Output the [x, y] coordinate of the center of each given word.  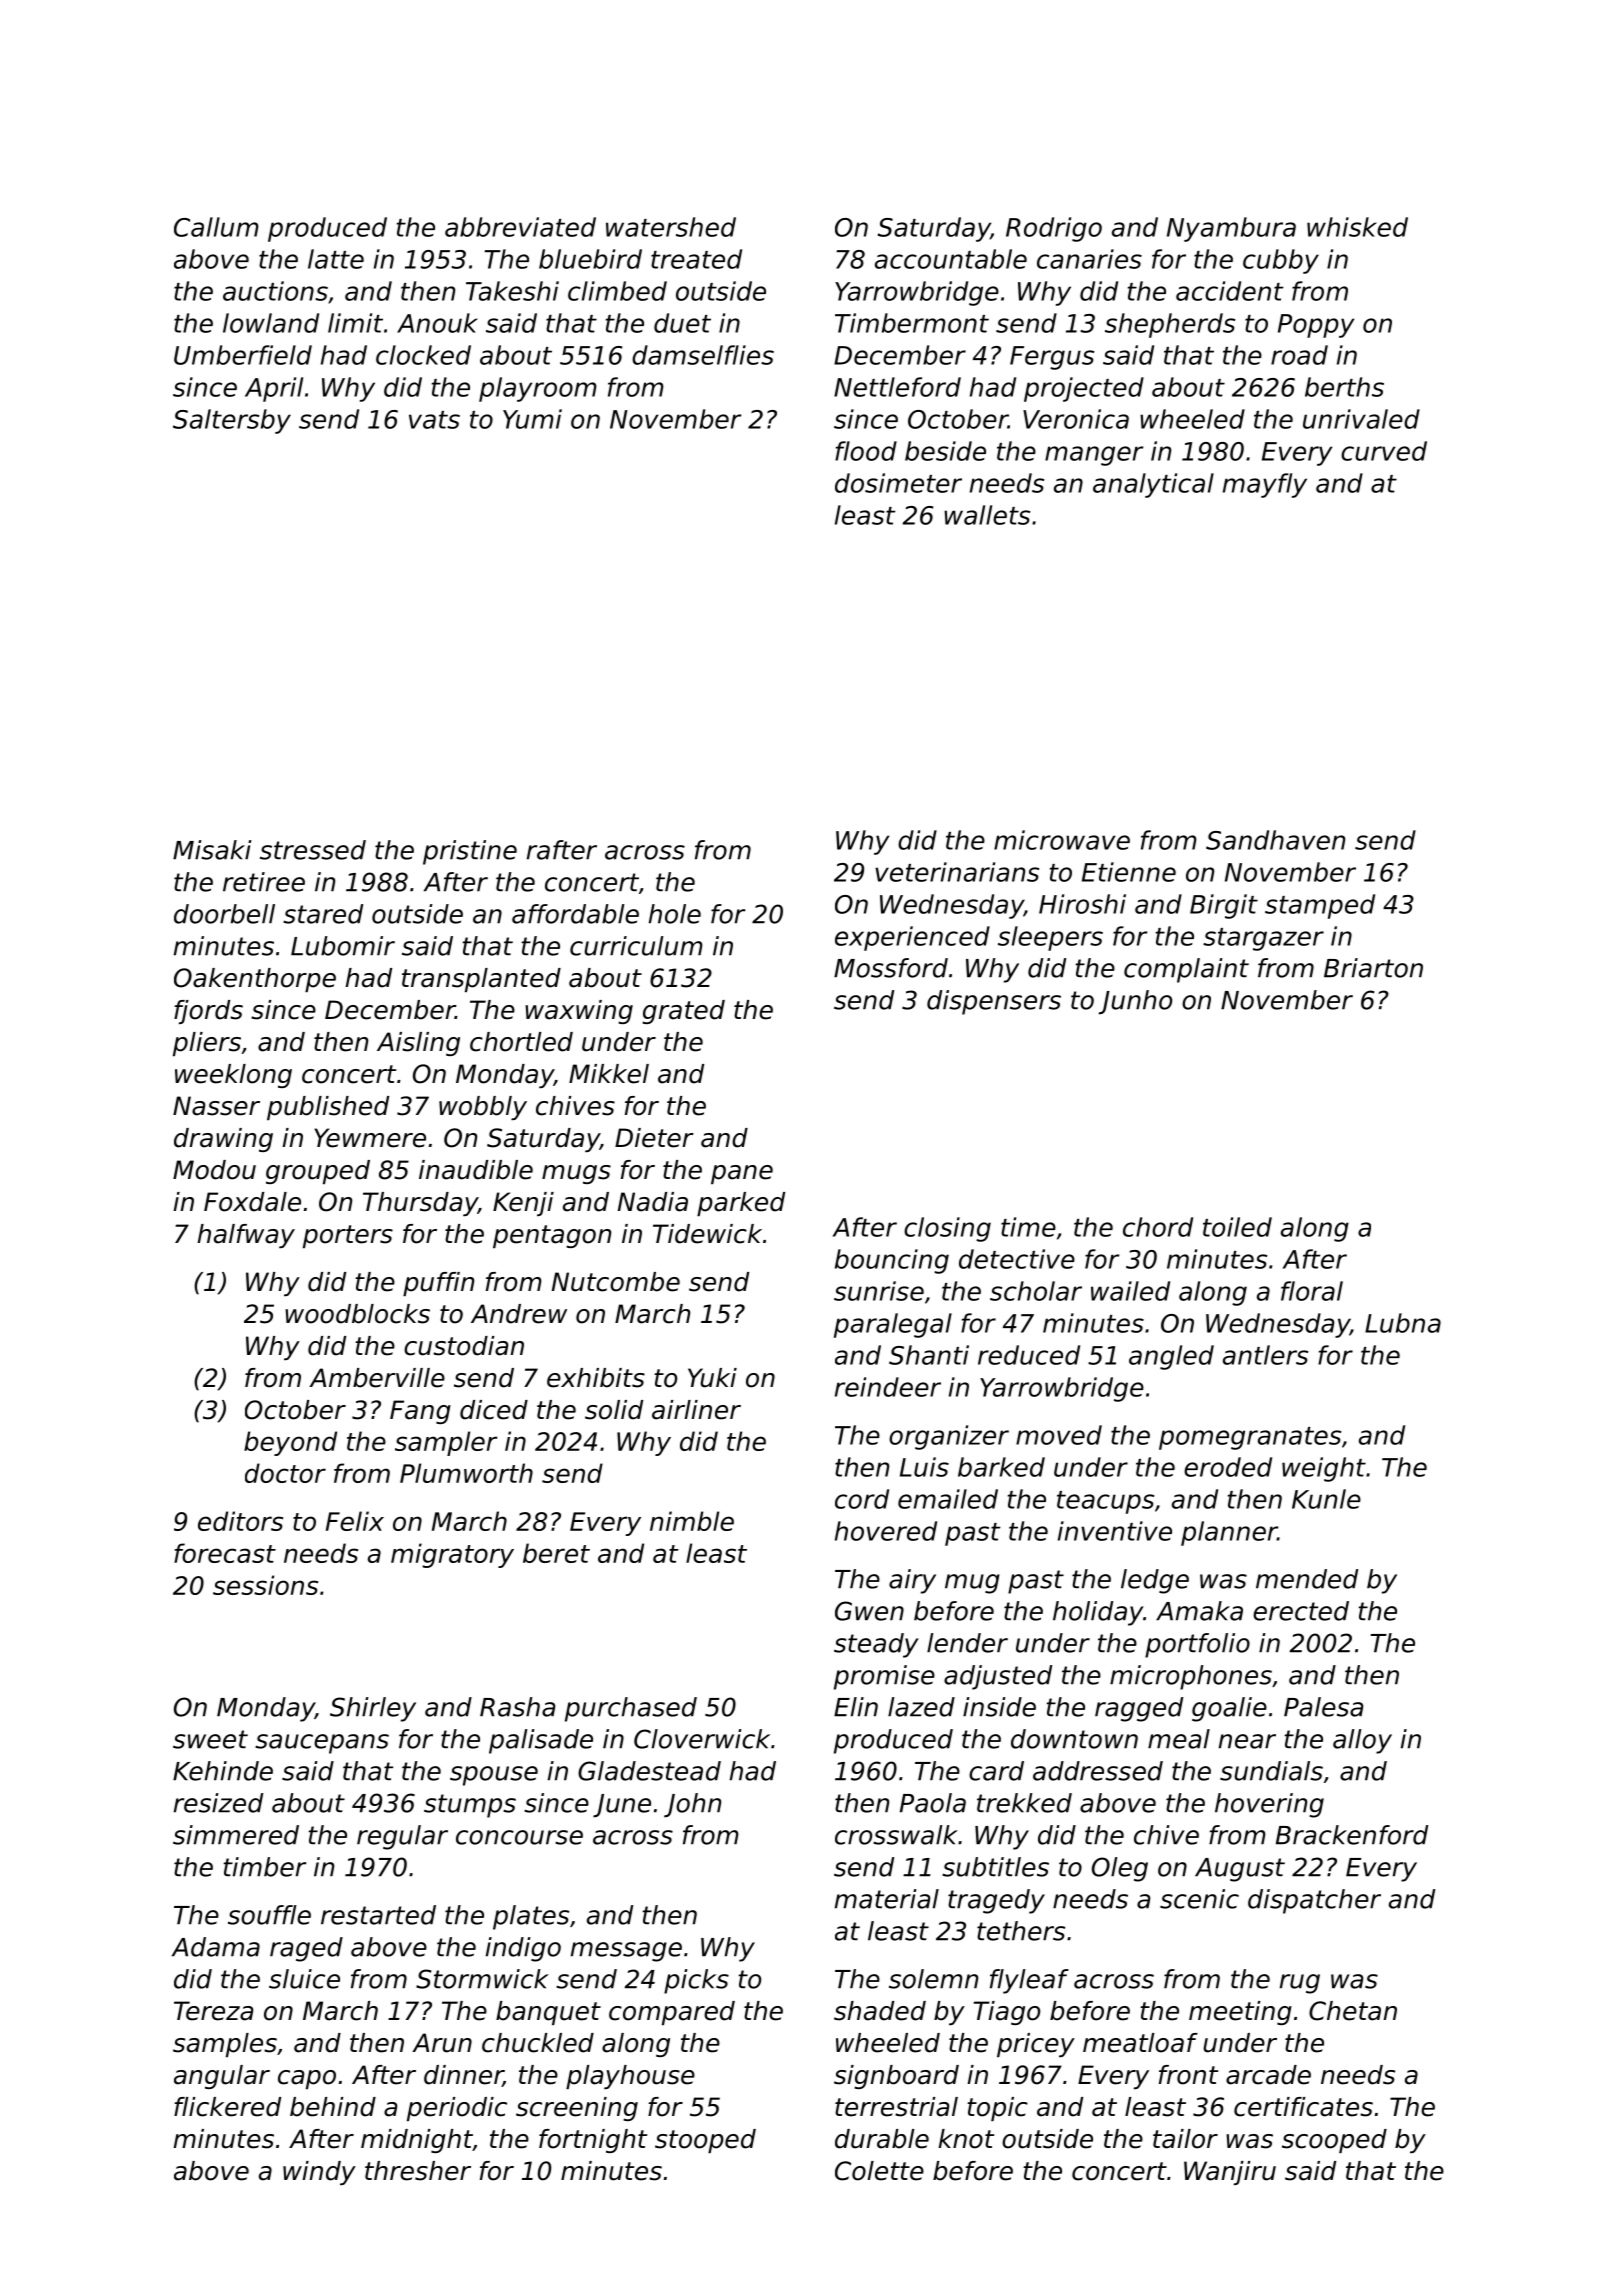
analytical [1153, 485]
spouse [494, 1776]
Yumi [532, 419]
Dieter [654, 1138]
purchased [631, 1709]
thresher [418, 2171]
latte [336, 259]
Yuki [712, 1378]
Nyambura [1231, 229]
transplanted [481, 980]
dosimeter [898, 483]
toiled [1237, 1227]
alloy [1362, 1741]
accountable [951, 259]
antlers [1265, 1355]
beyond [290, 1443]
